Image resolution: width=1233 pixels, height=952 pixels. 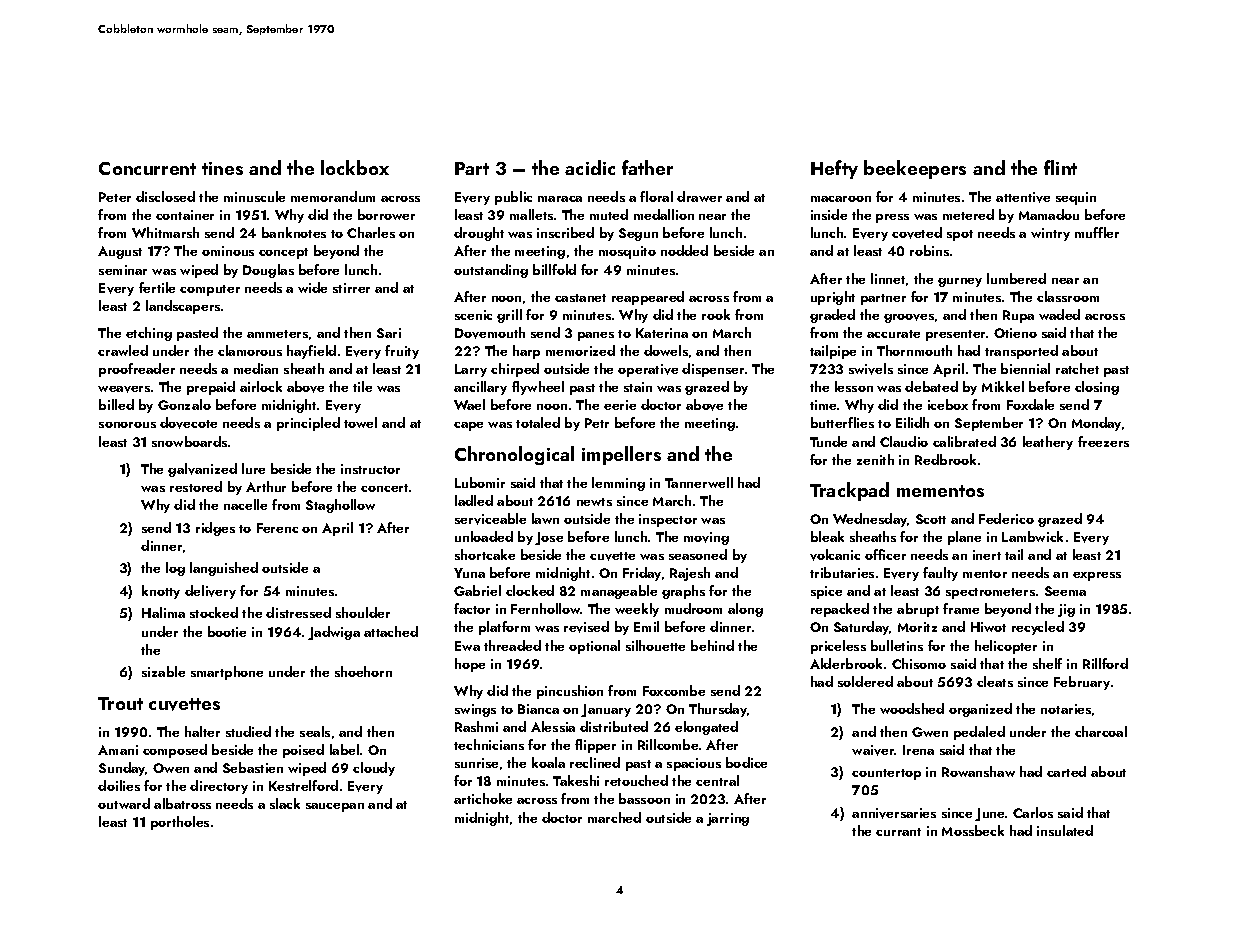 I want to click on classroom, so click(x=1068, y=296).
